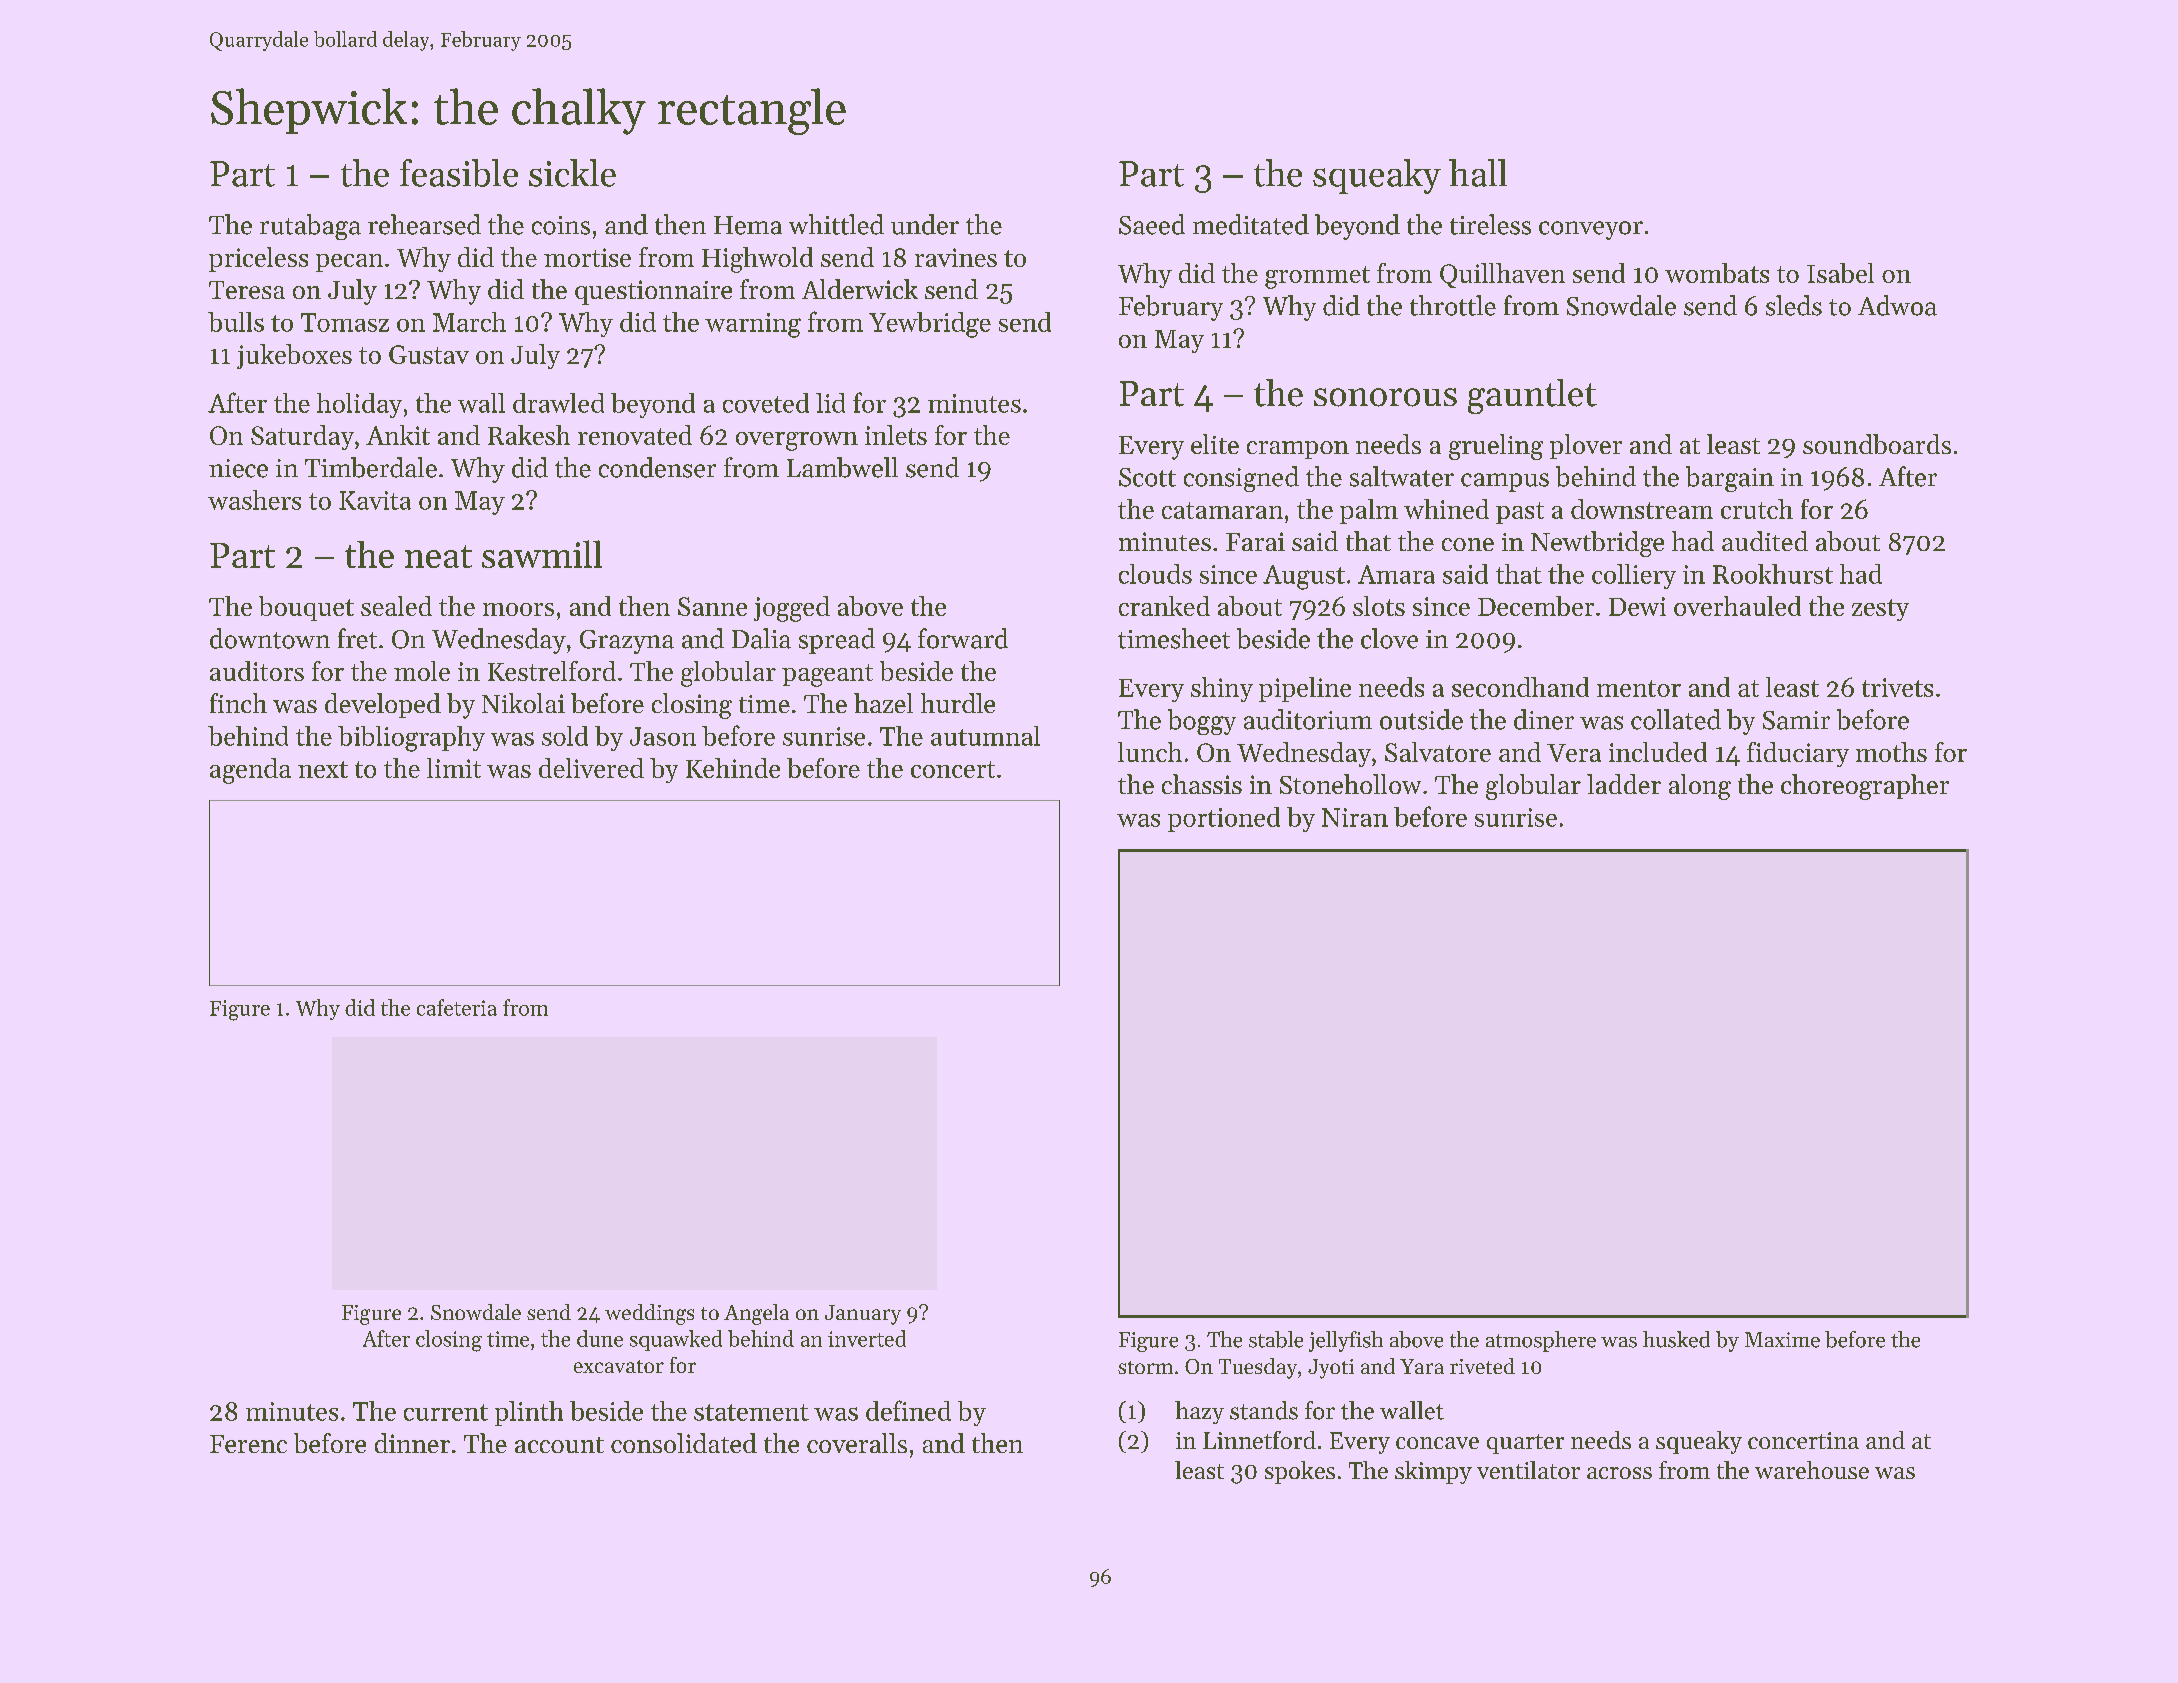  I want to click on Gustav, so click(429, 354).
